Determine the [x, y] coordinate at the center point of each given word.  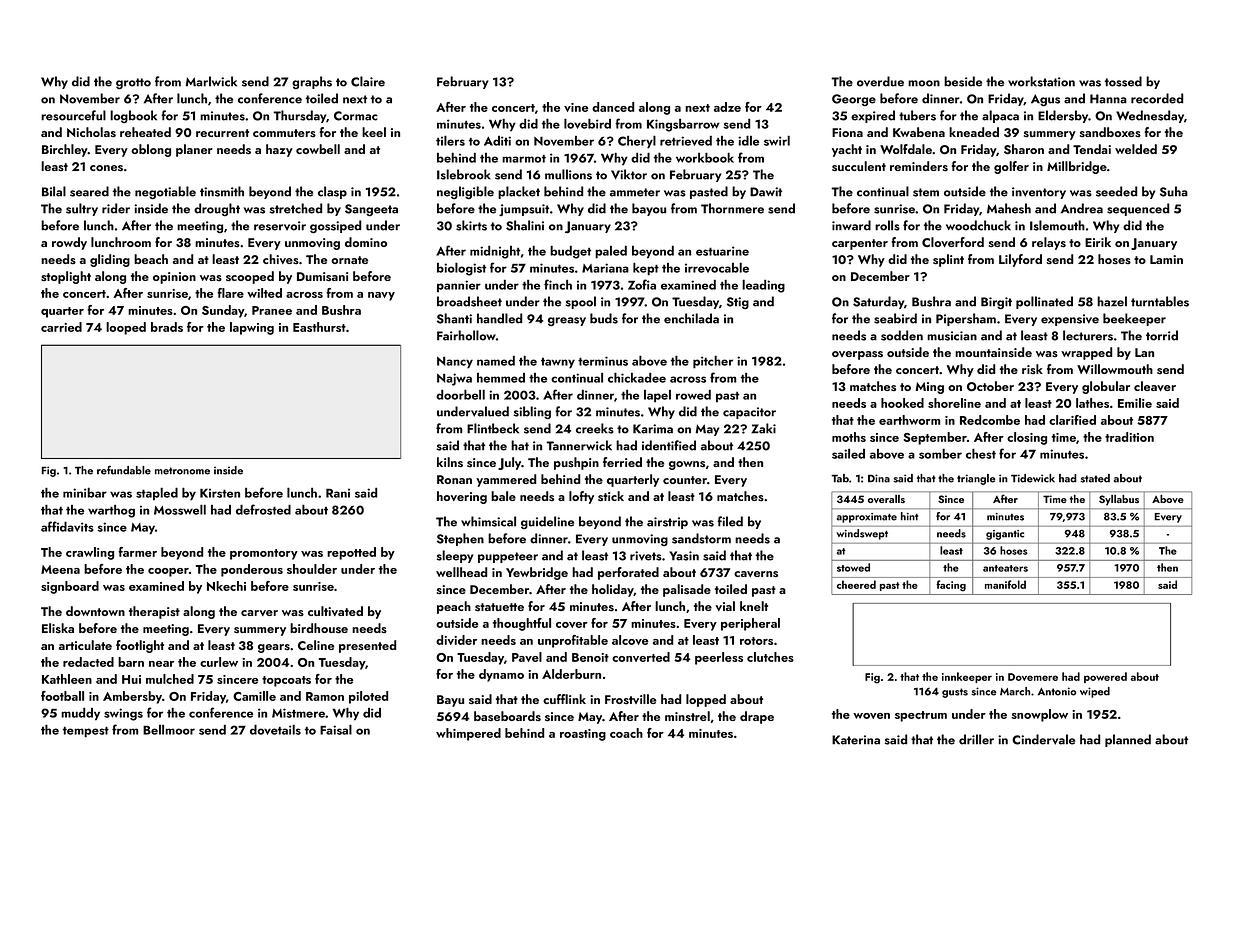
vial [725, 606]
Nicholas [91, 132]
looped [126, 328]
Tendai [1092, 149]
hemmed [501, 378]
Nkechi [226, 586]
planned [1128, 740]
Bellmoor [169, 730]
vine [576, 107]
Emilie [1135, 403]
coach [626, 733]
